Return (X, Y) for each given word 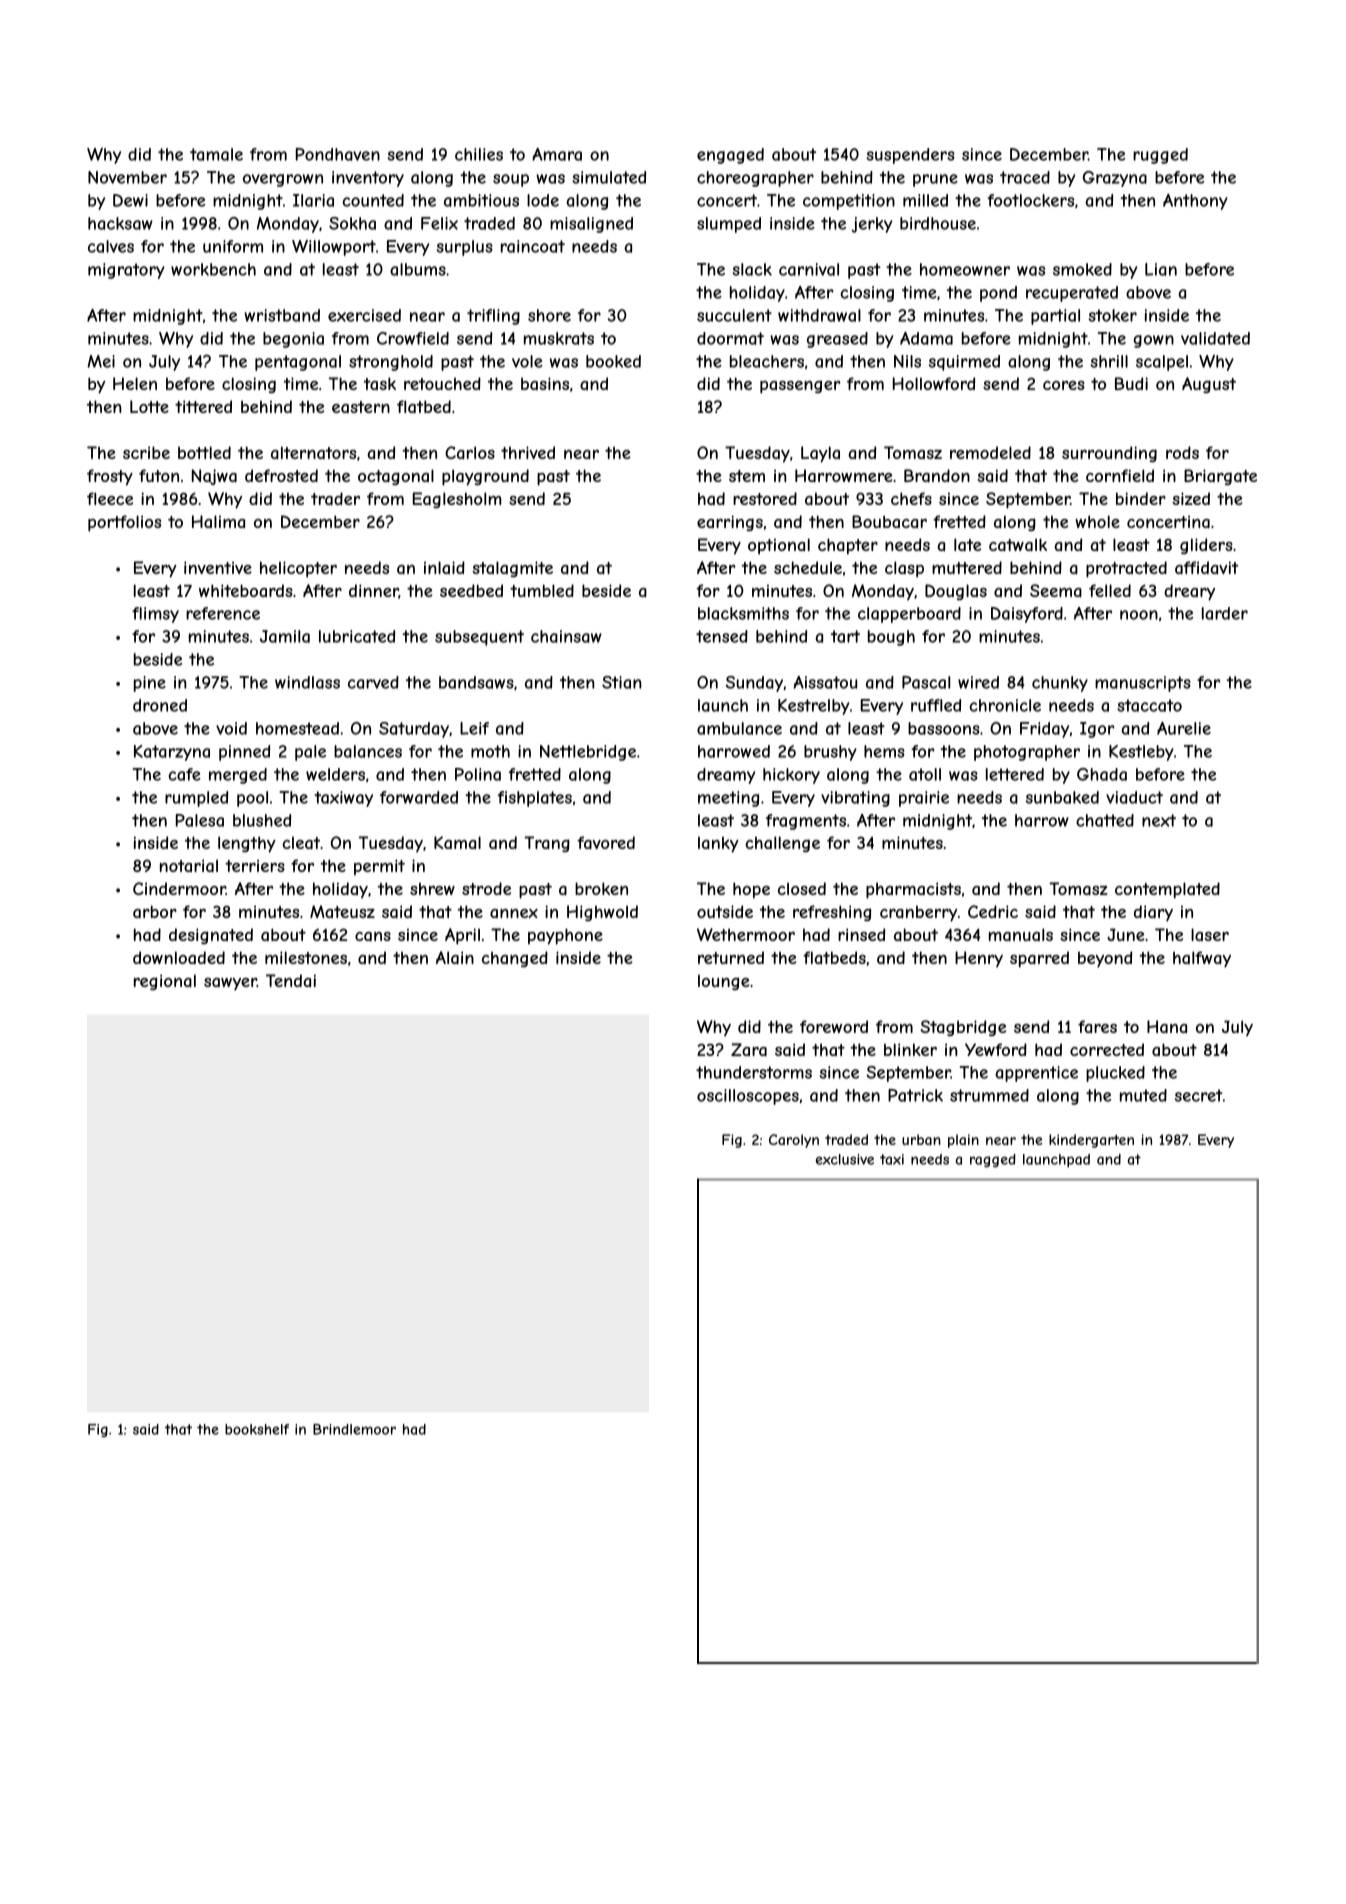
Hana (1167, 1026)
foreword (834, 1026)
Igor (1097, 730)
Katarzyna (172, 753)
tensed (722, 636)
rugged (1160, 156)
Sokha (352, 223)
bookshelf (257, 1429)
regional (165, 982)
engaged (730, 156)
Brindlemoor (354, 1429)
